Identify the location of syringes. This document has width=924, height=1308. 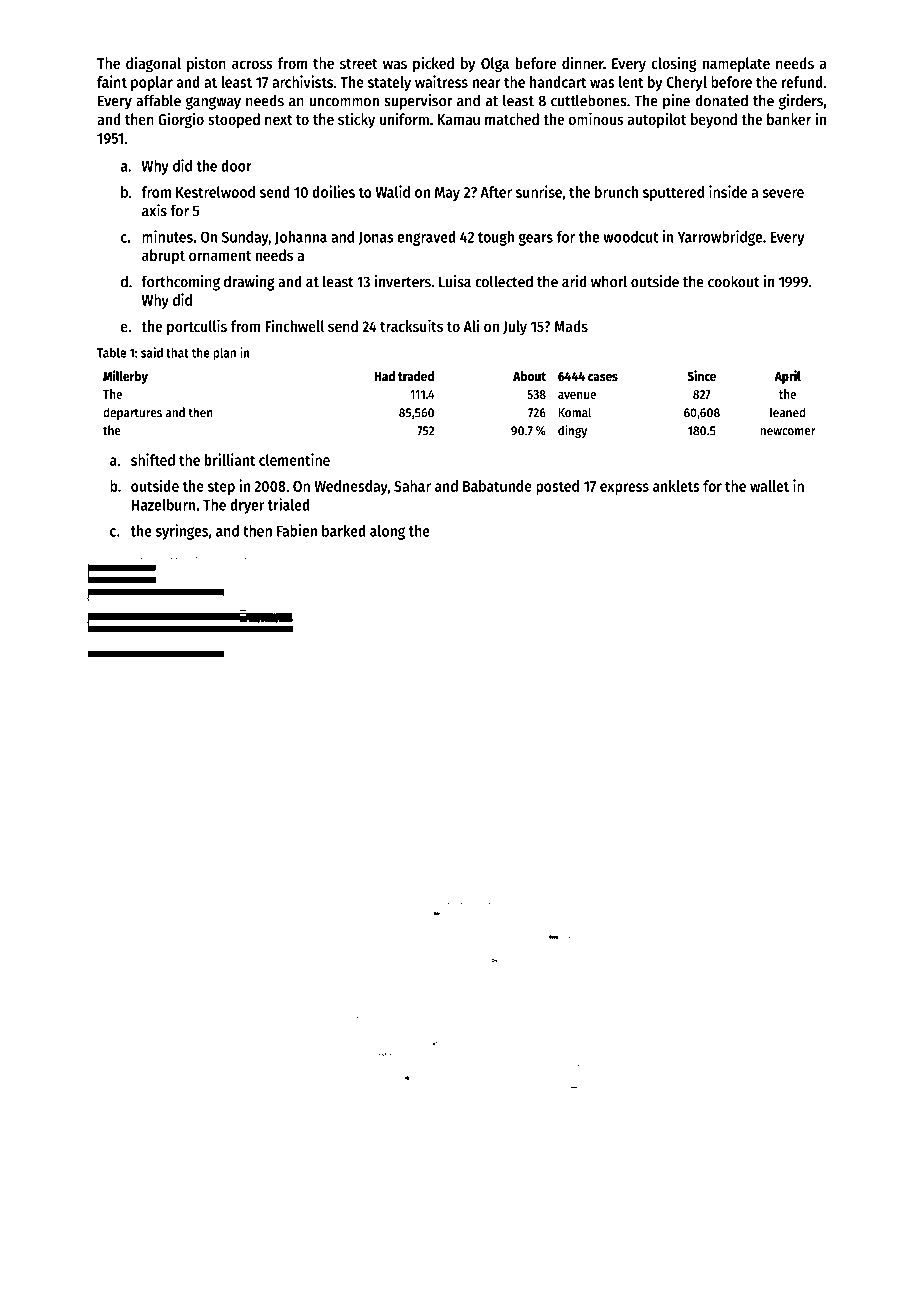
(182, 532).
